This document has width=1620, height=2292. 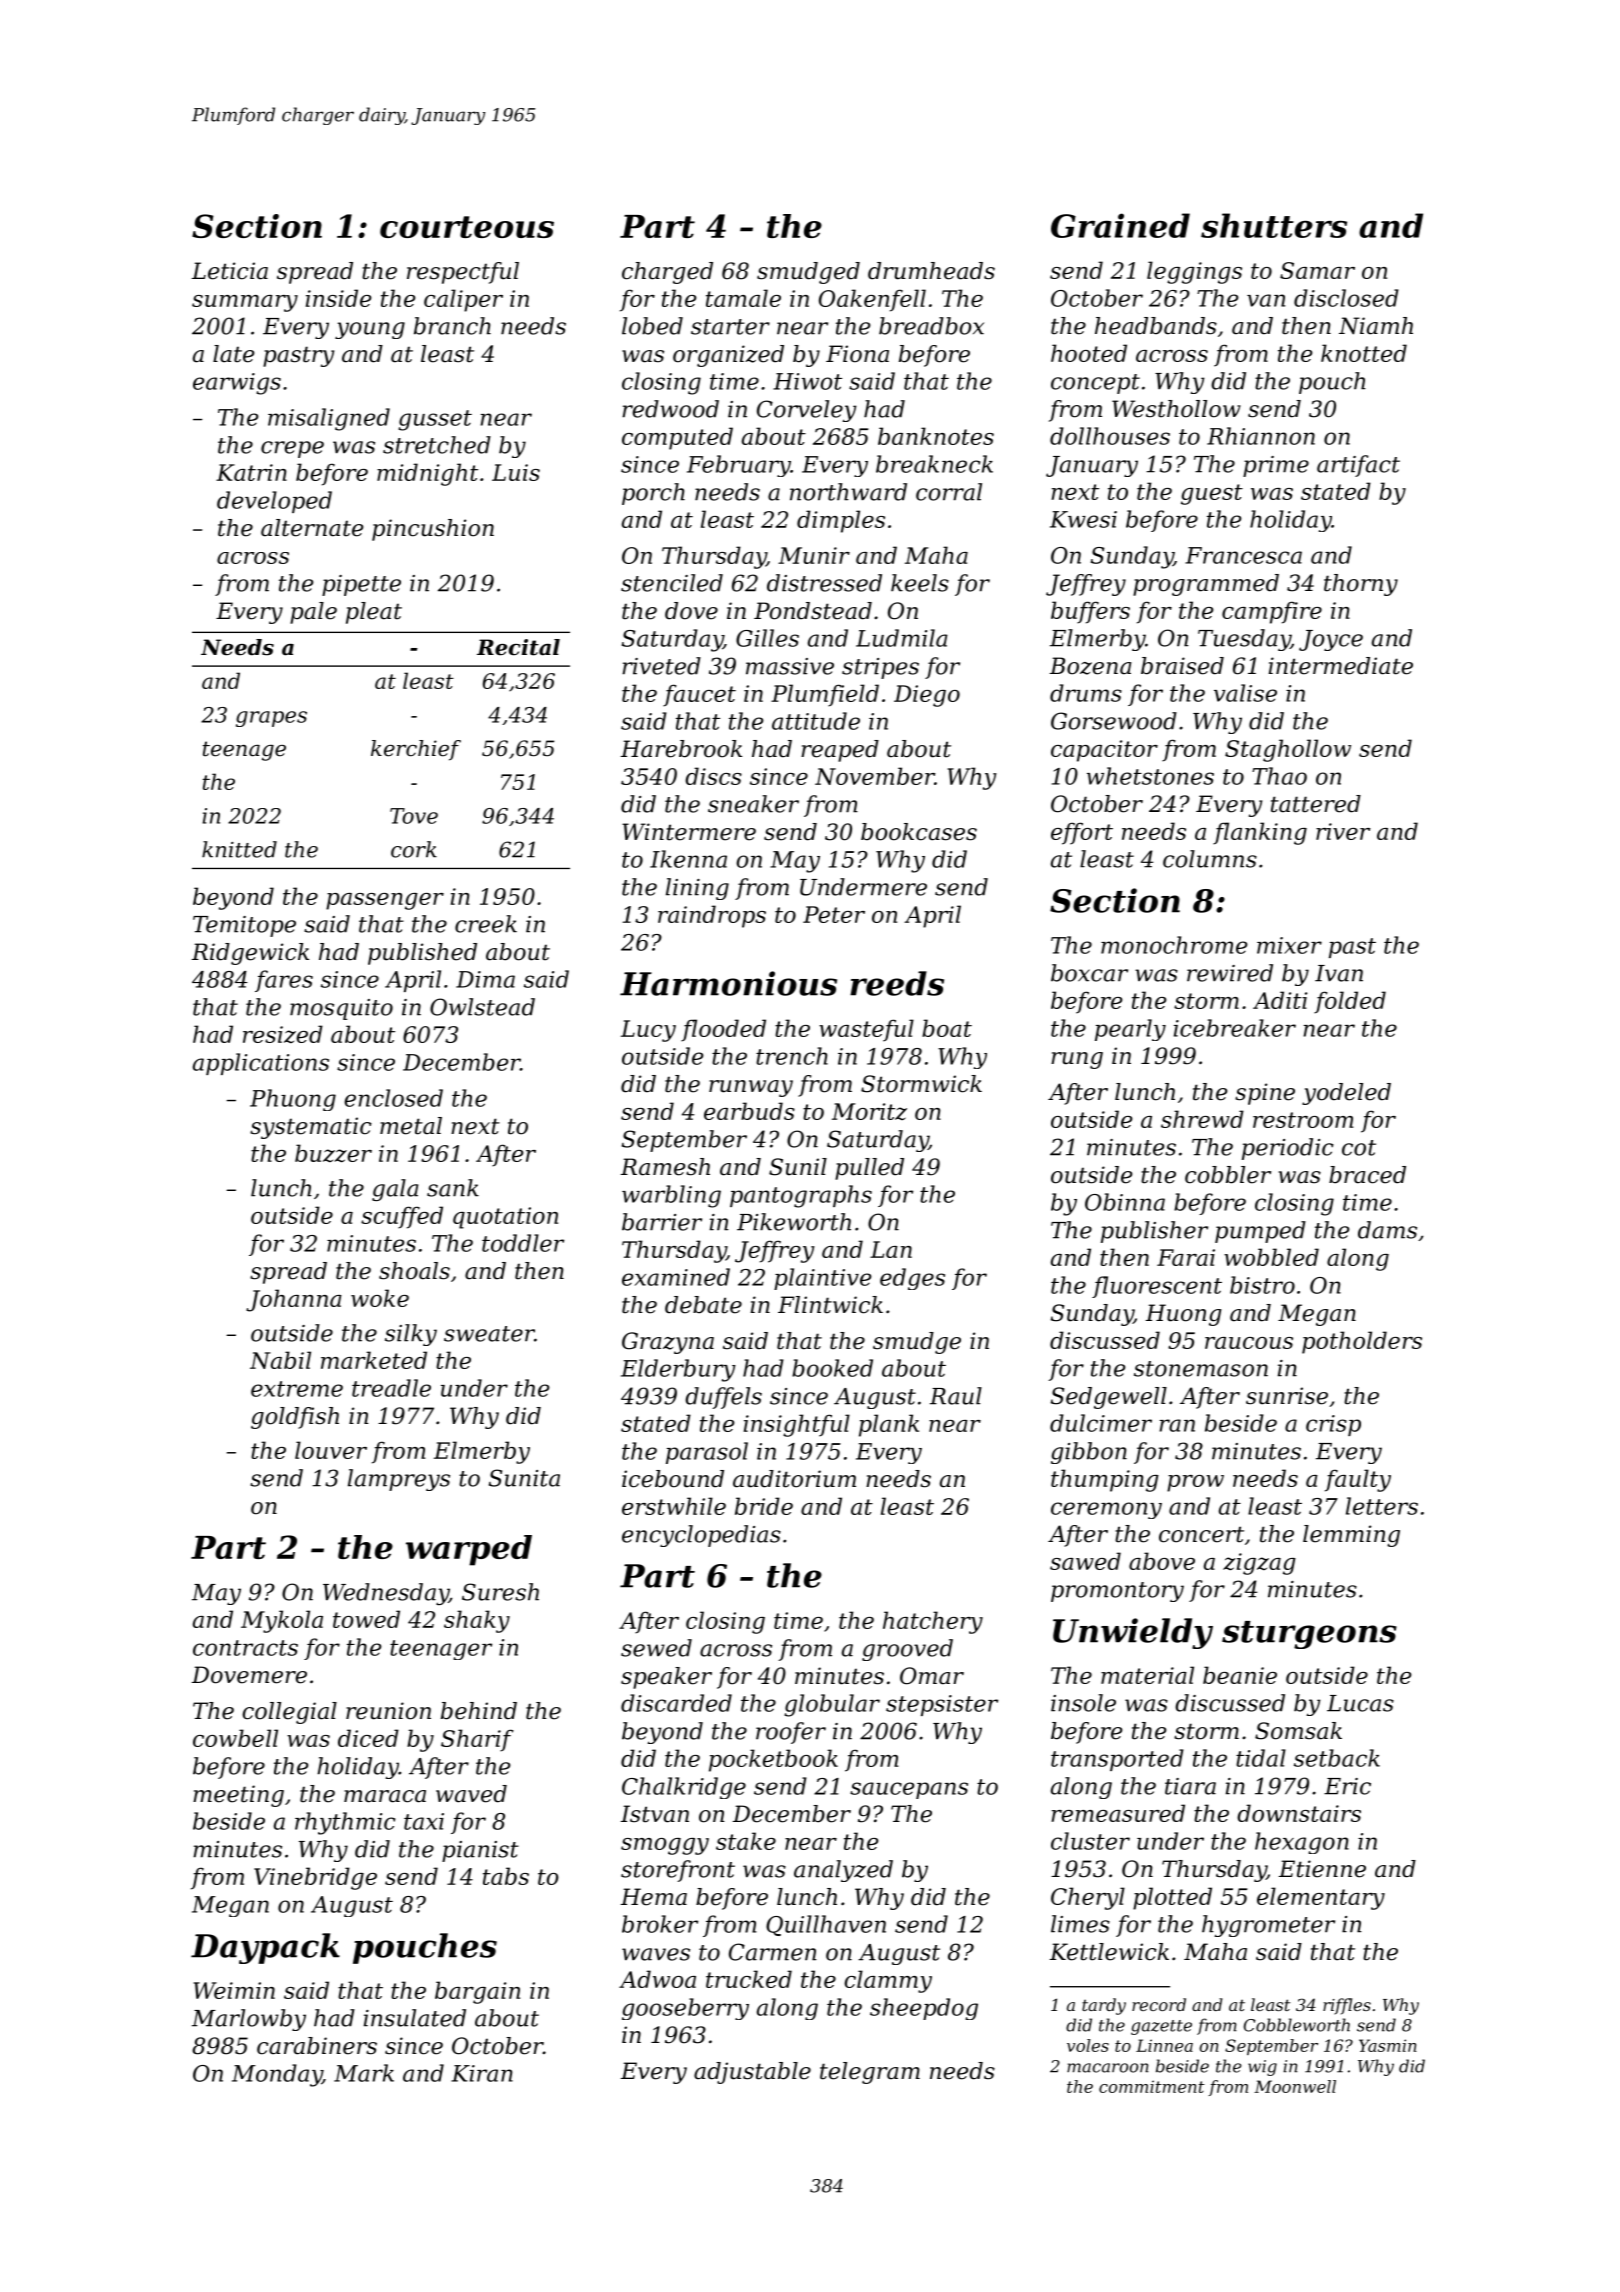 What do you see at coordinates (1274, 225) in the document?
I see `shutters` at bounding box center [1274, 225].
